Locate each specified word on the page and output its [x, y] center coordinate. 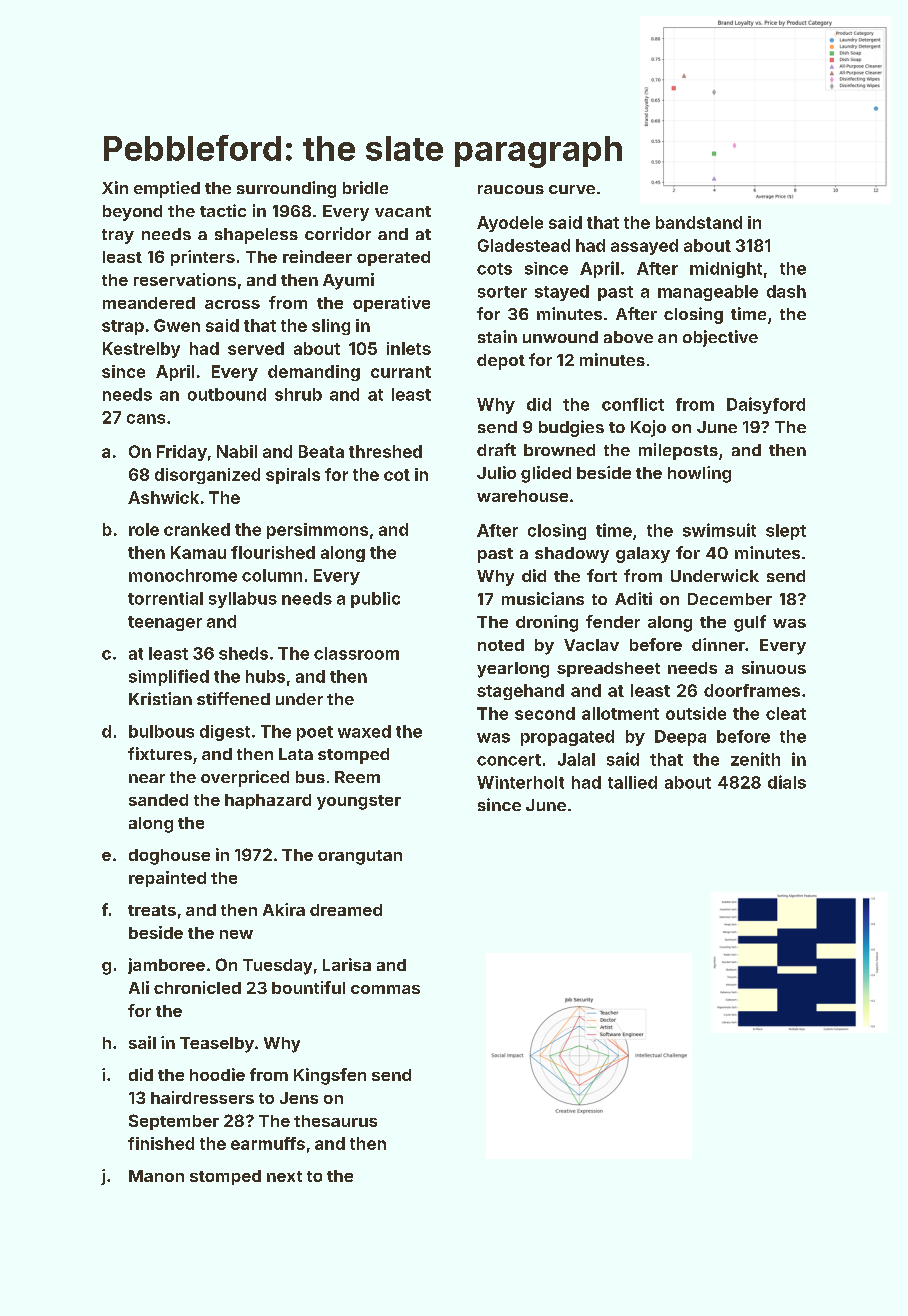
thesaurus [335, 1121]
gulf [750, 623]
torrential [165, 598]
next [284, 1176]
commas [385, 989]
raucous [511, 189]
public [375, 600]
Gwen [177, 325]
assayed [644, 247]
